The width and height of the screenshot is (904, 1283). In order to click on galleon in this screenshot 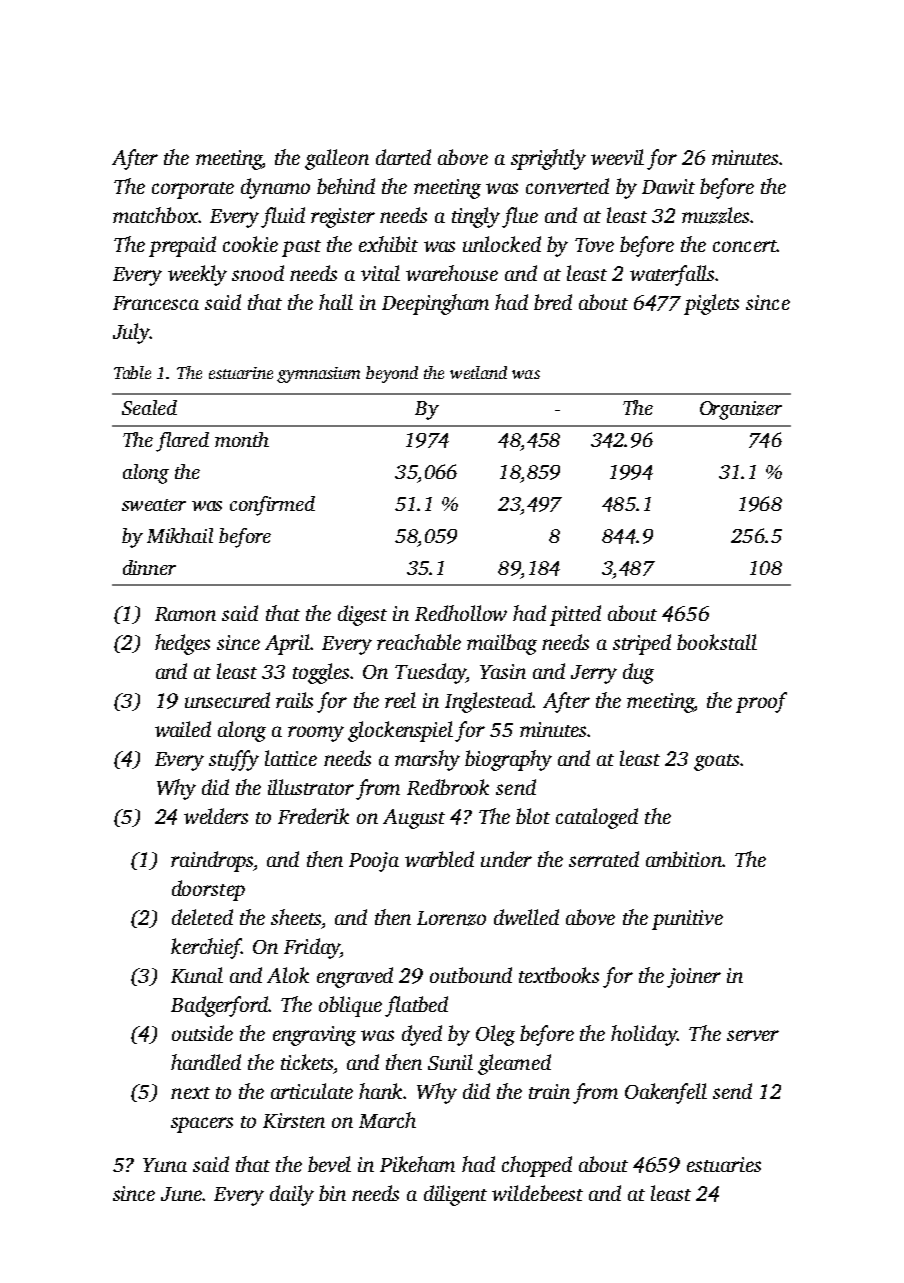, I will do `click(337, 159)`.
